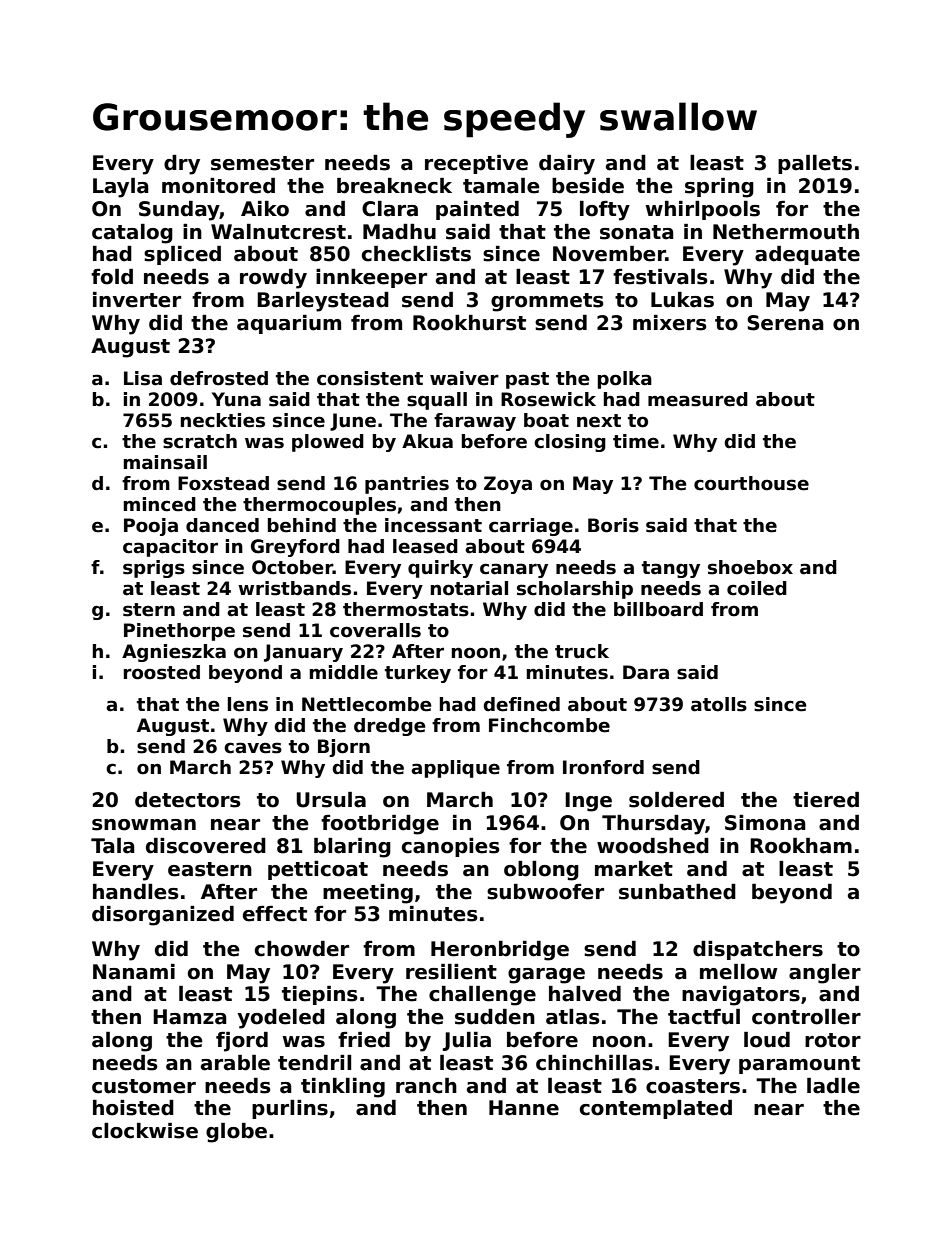 The height and width of the screenshot is (1233, 952). I want to click on Rookham, so click(801, 846).
